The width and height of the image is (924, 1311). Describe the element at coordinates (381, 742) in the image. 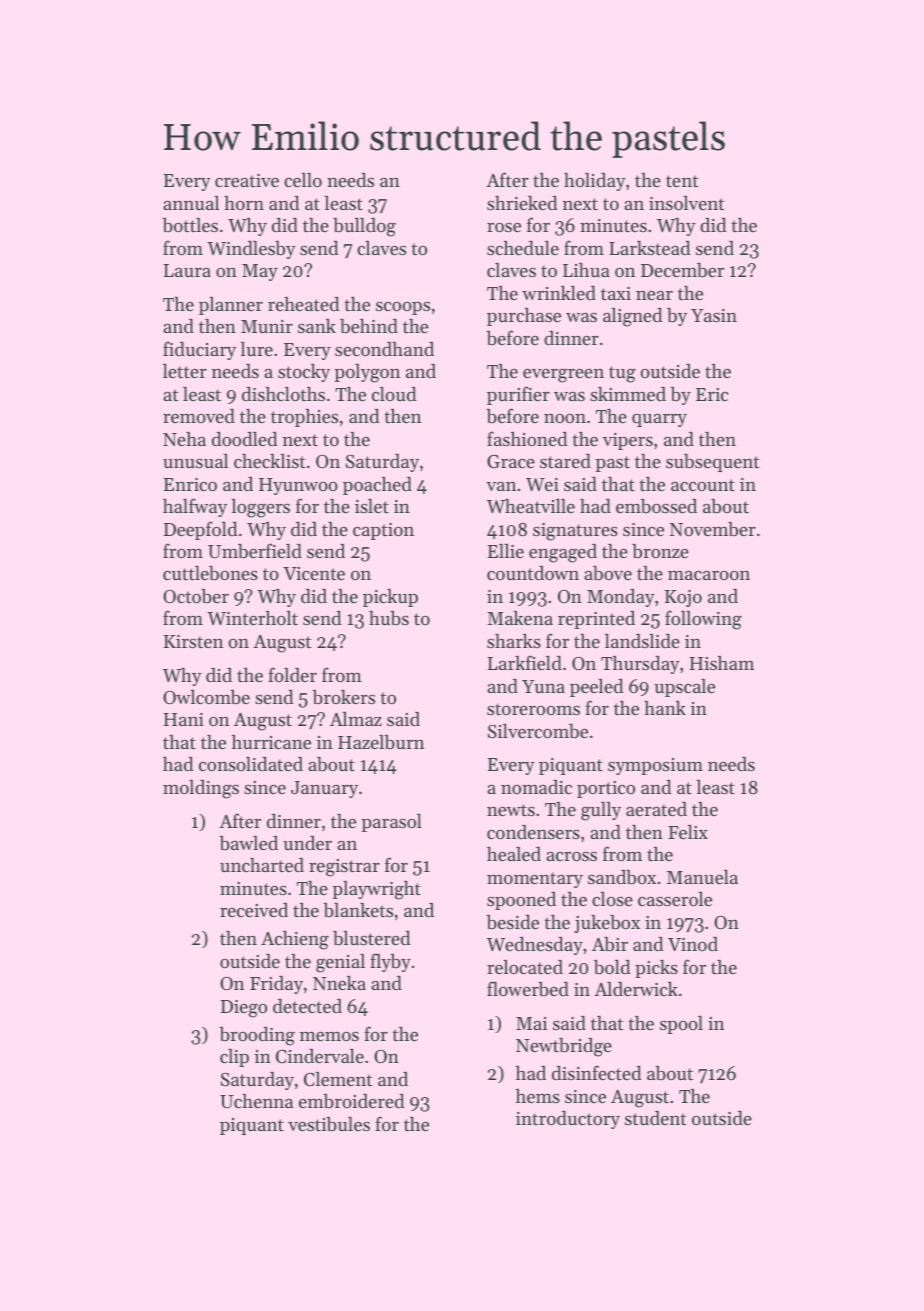

I see `Hazelburn` at that location.
